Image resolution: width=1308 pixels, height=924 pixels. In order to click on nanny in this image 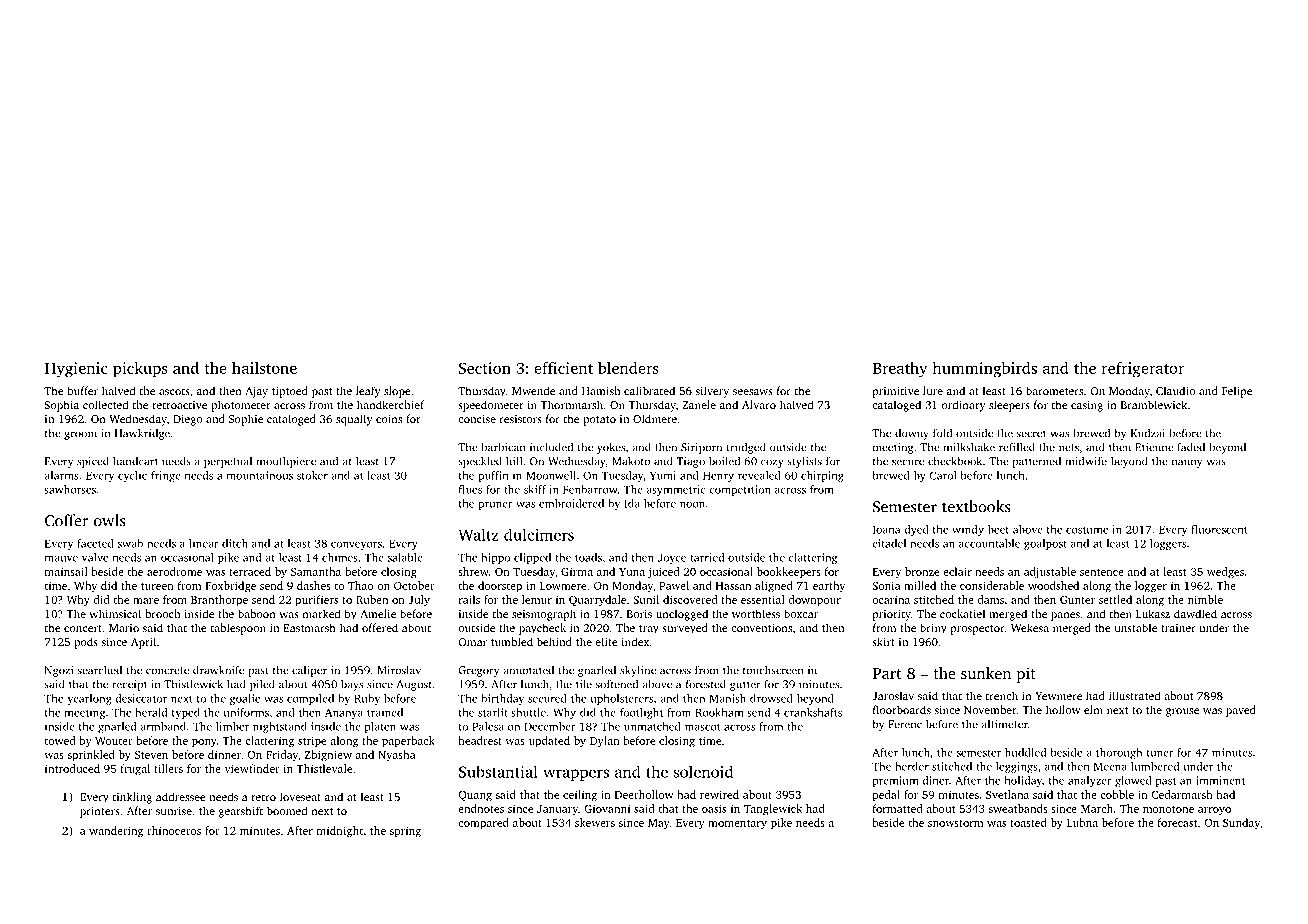, I will do `click(1187, 463)`.
